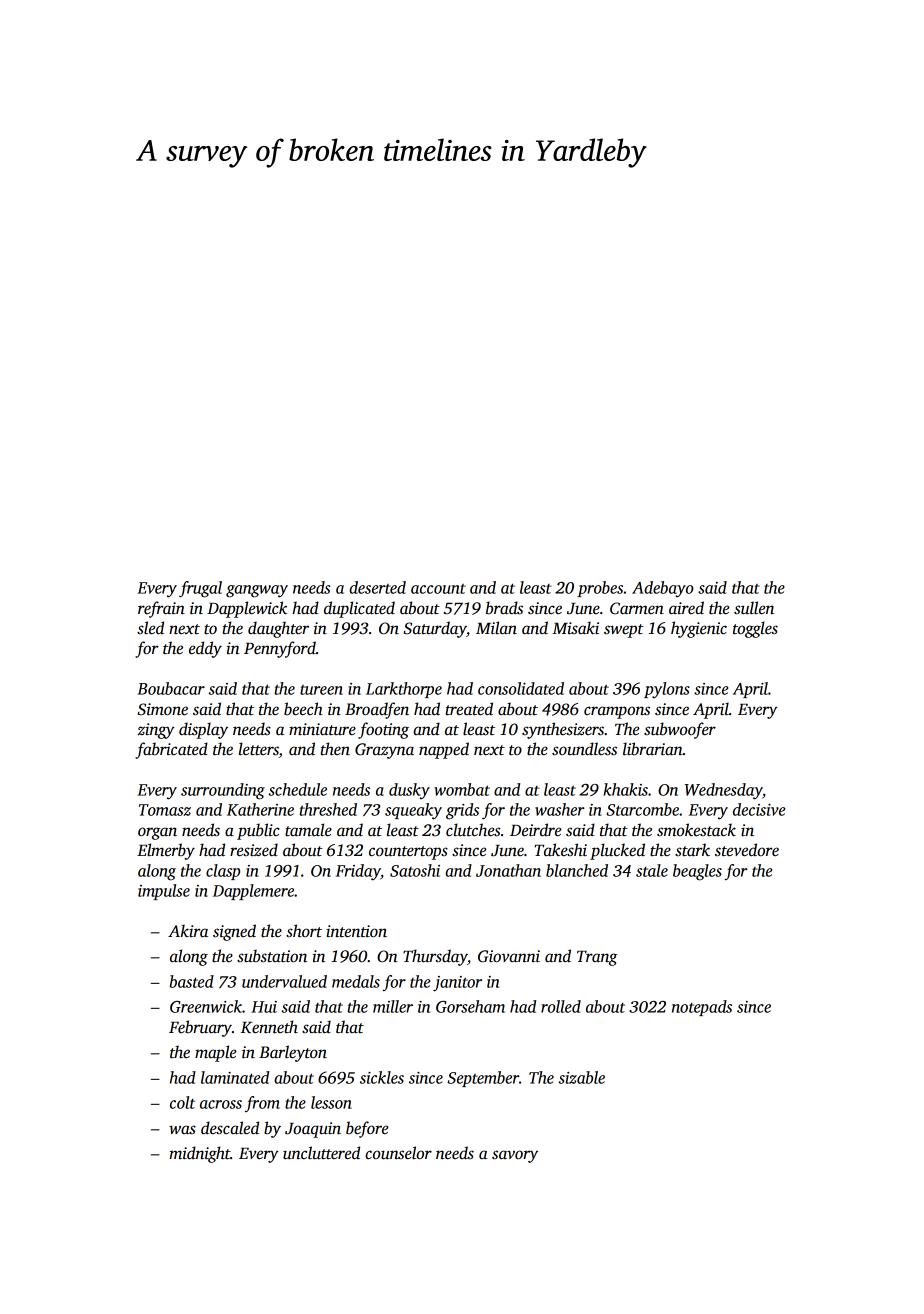 Image resolution: width=924 pixels, height=1314 pixels. Describe the element at coordinates (696, 830) in the document. I see `smokestack` at that location.
